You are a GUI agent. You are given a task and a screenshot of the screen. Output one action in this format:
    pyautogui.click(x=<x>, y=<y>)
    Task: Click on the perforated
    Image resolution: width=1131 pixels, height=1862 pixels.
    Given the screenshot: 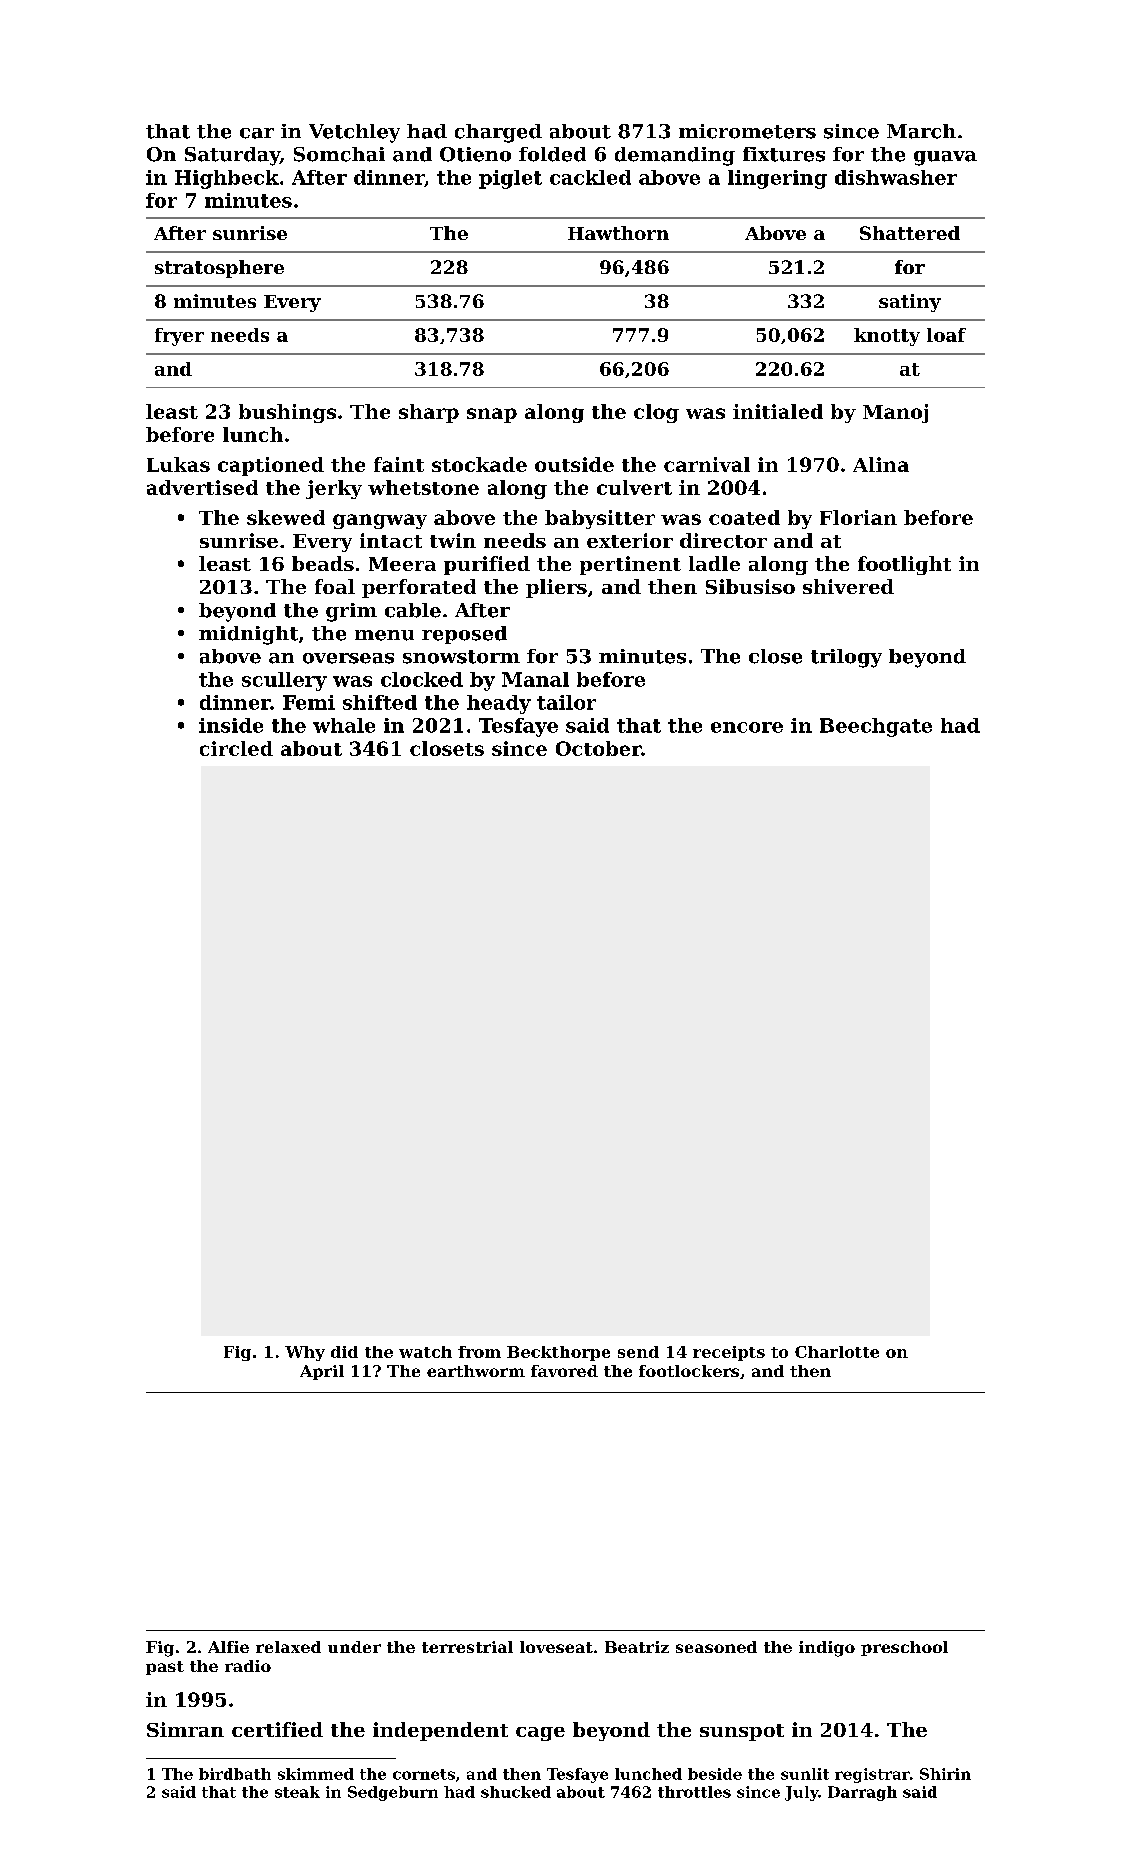 What is the action you would take?
    pyautogui.click(x=419, y=588)
